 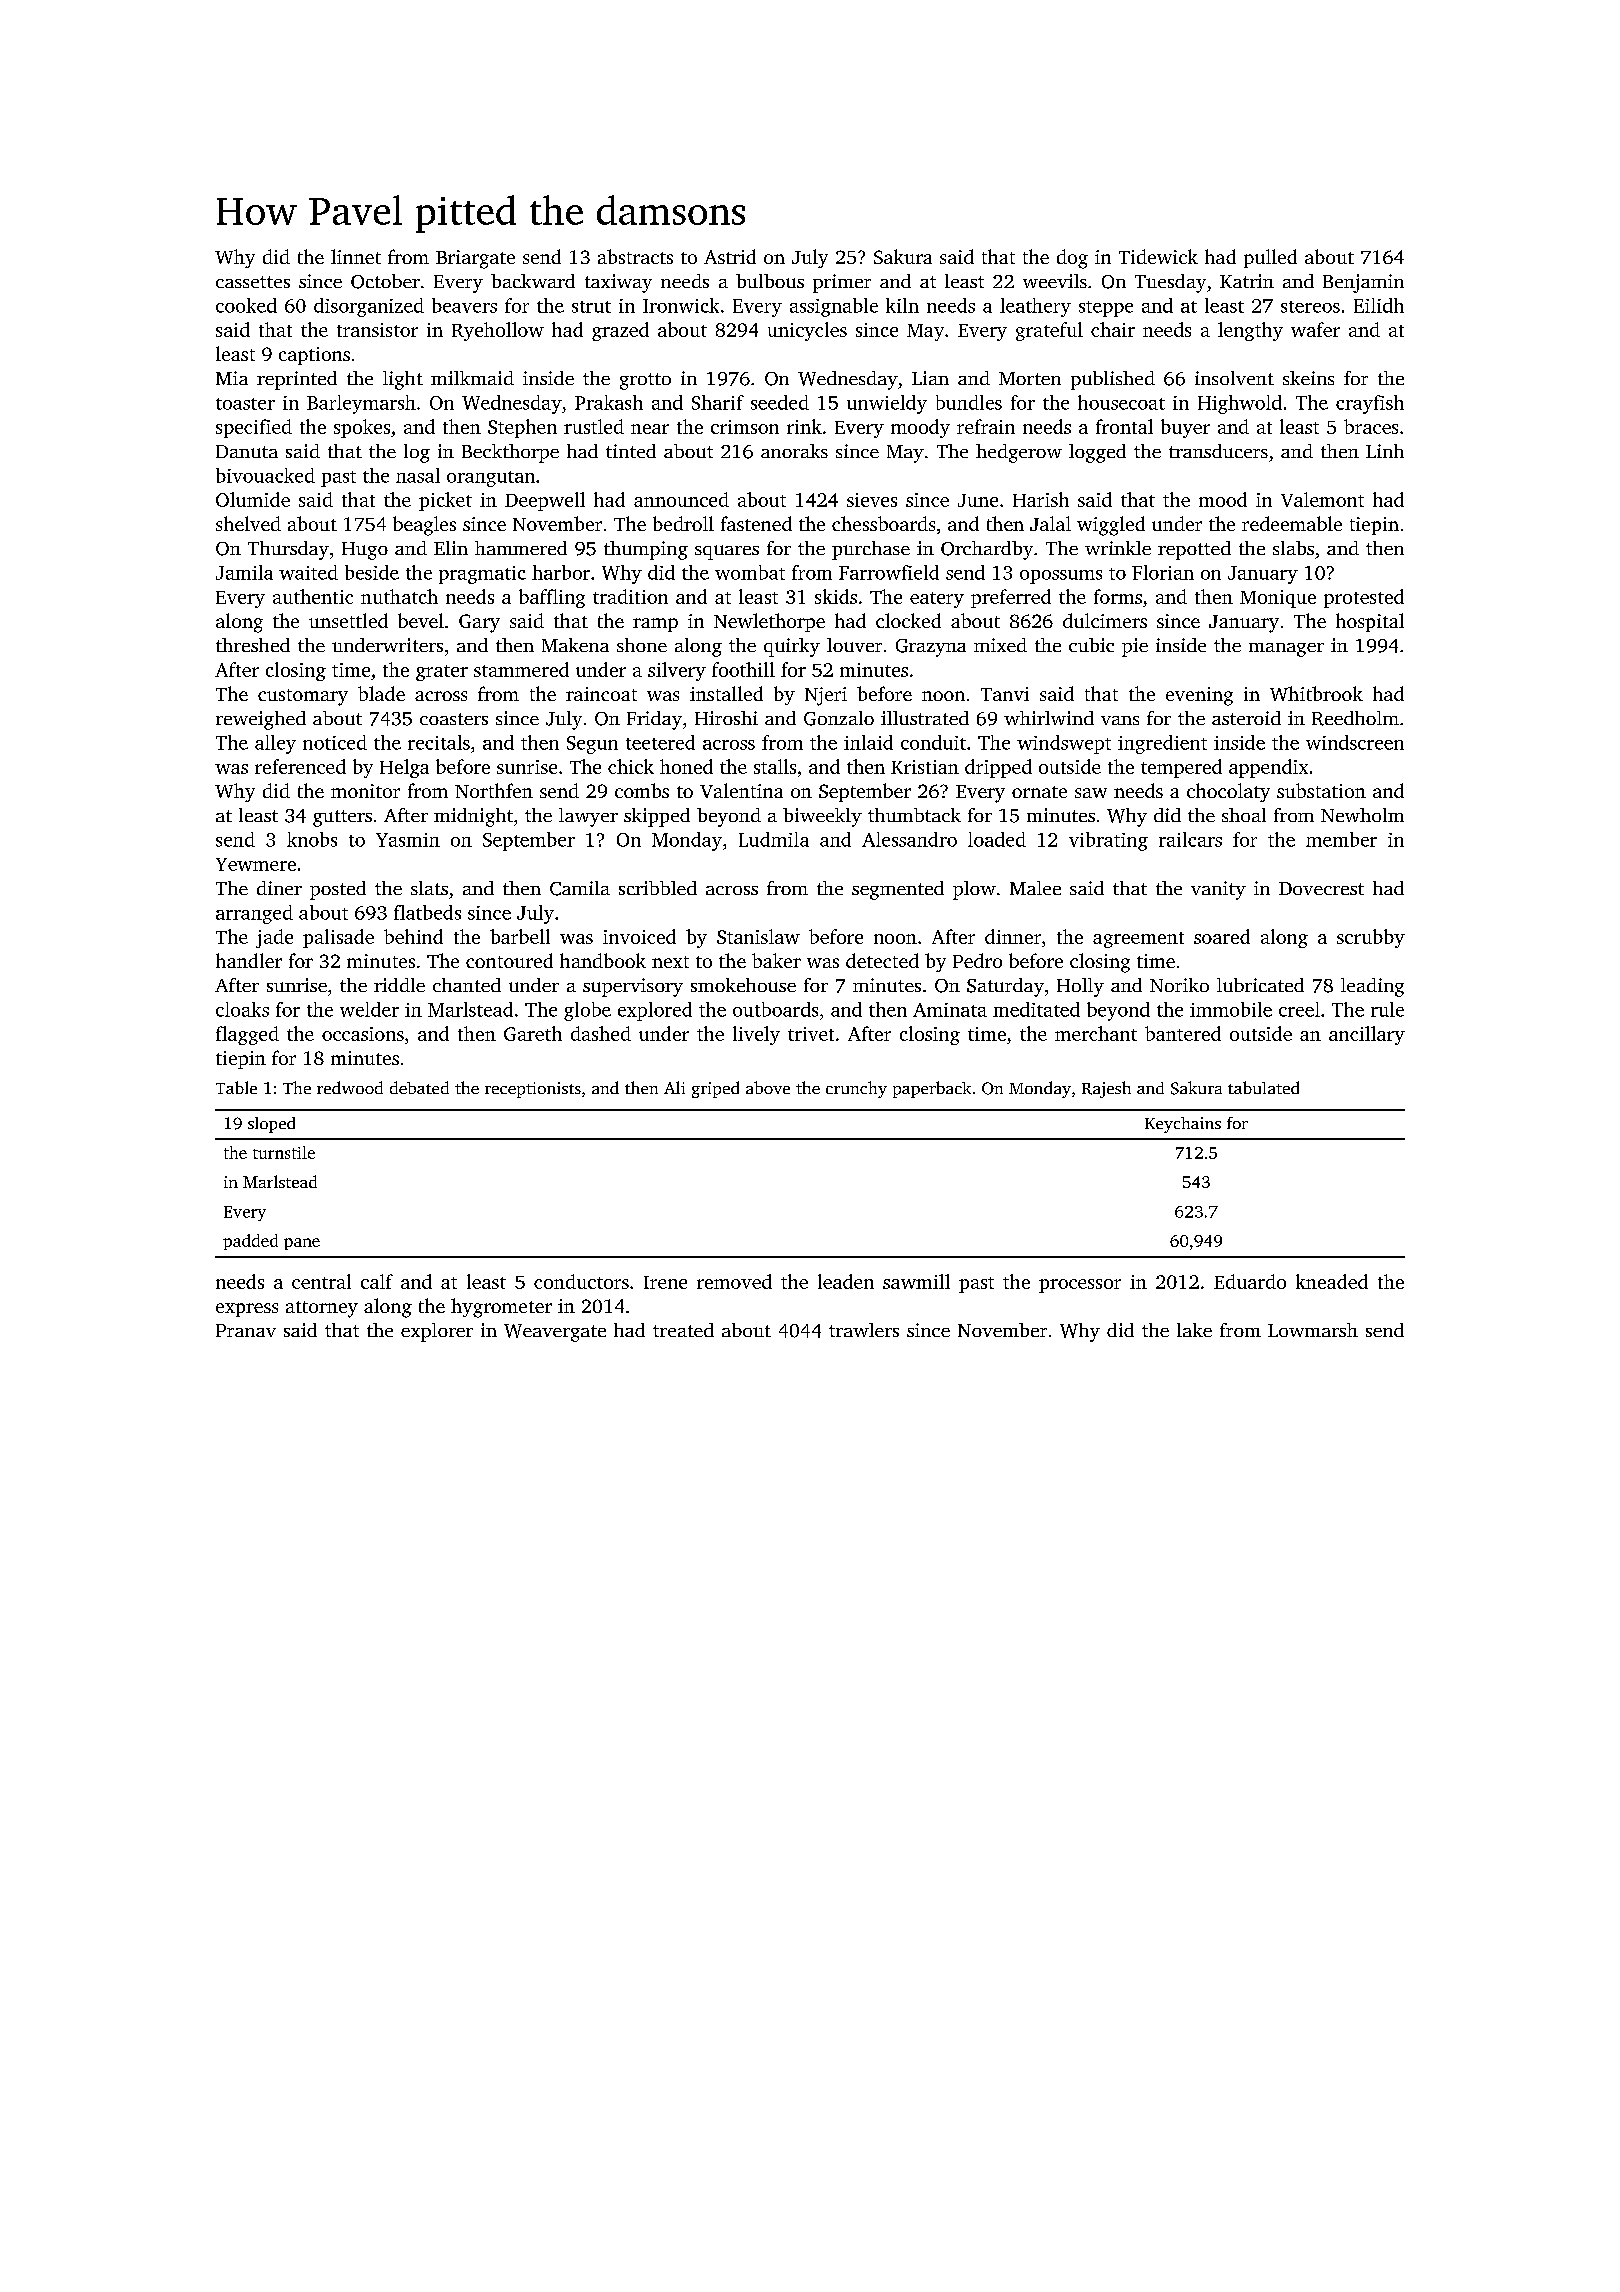 I want to click on turnstile, so click(x=284, y=1152).
